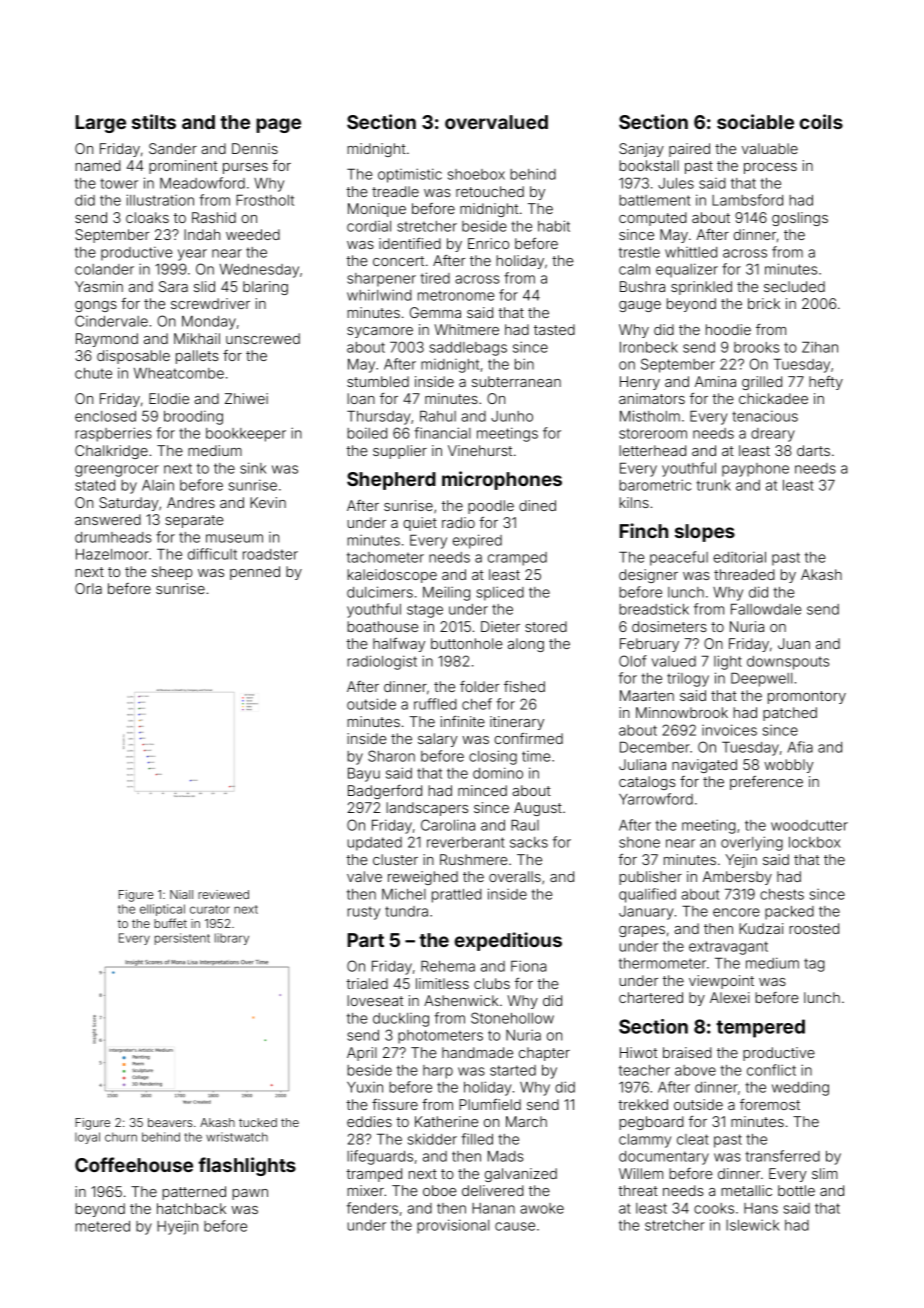 This page has width=924, height=1308. What do you see at coordinates (395, 191) in the page?
I see `treadle` at bounding box center [395, 191].
